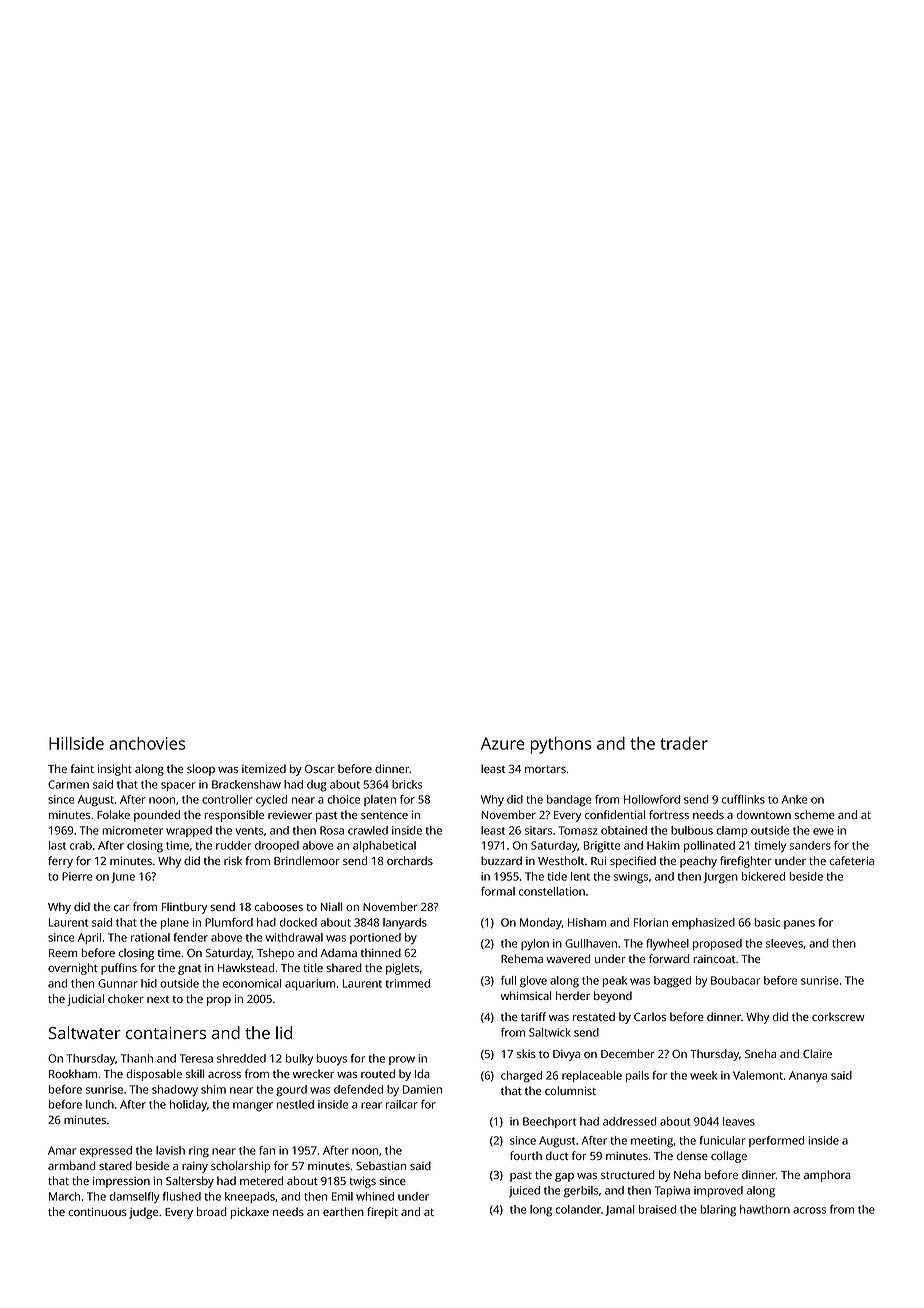 This screenshot has height=1308, width=924. I want to click on formal, so click(498, 891).
